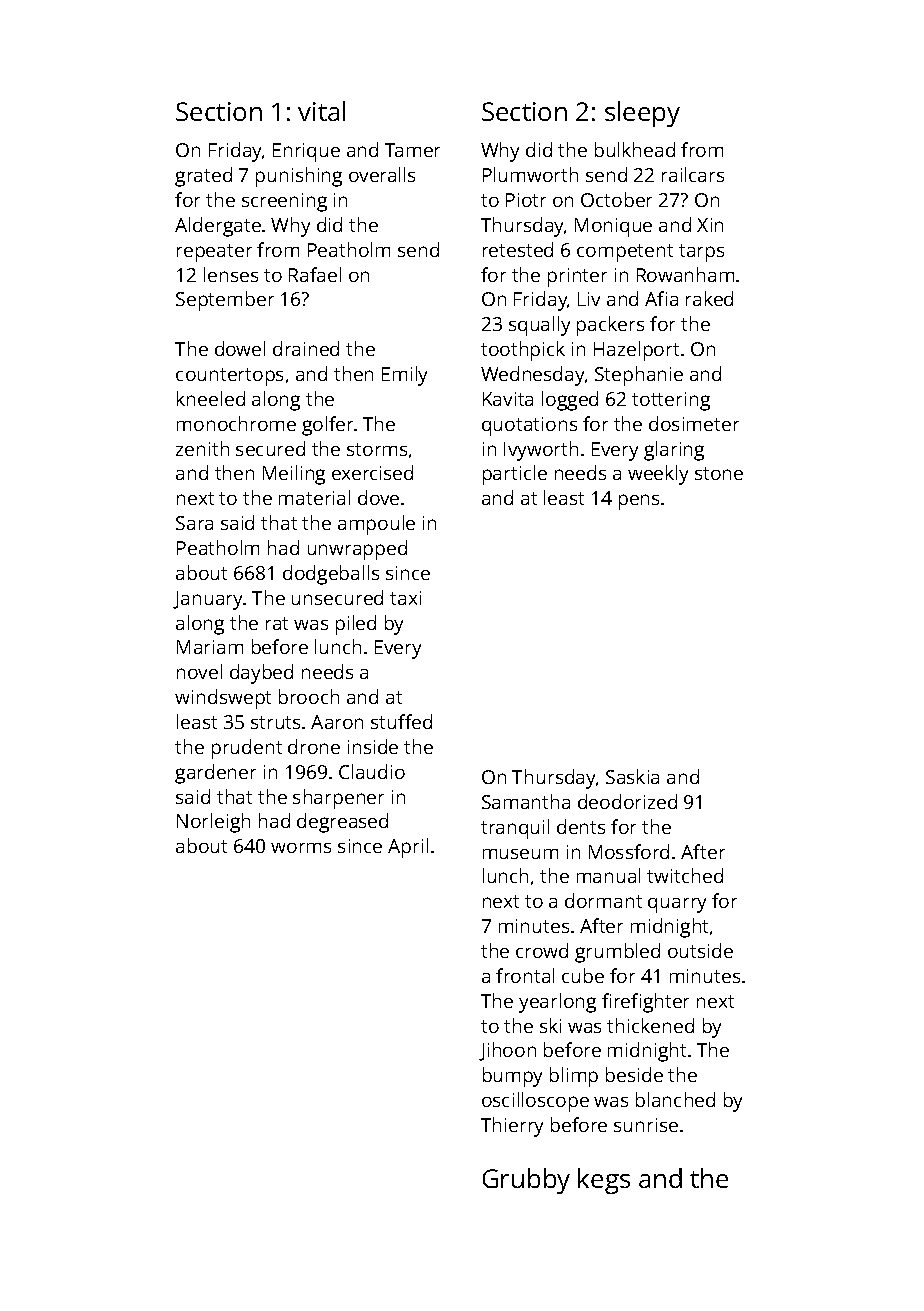 The height and width of the image is (1311, 924). I want to click on Samantha, so click(526, 801).
